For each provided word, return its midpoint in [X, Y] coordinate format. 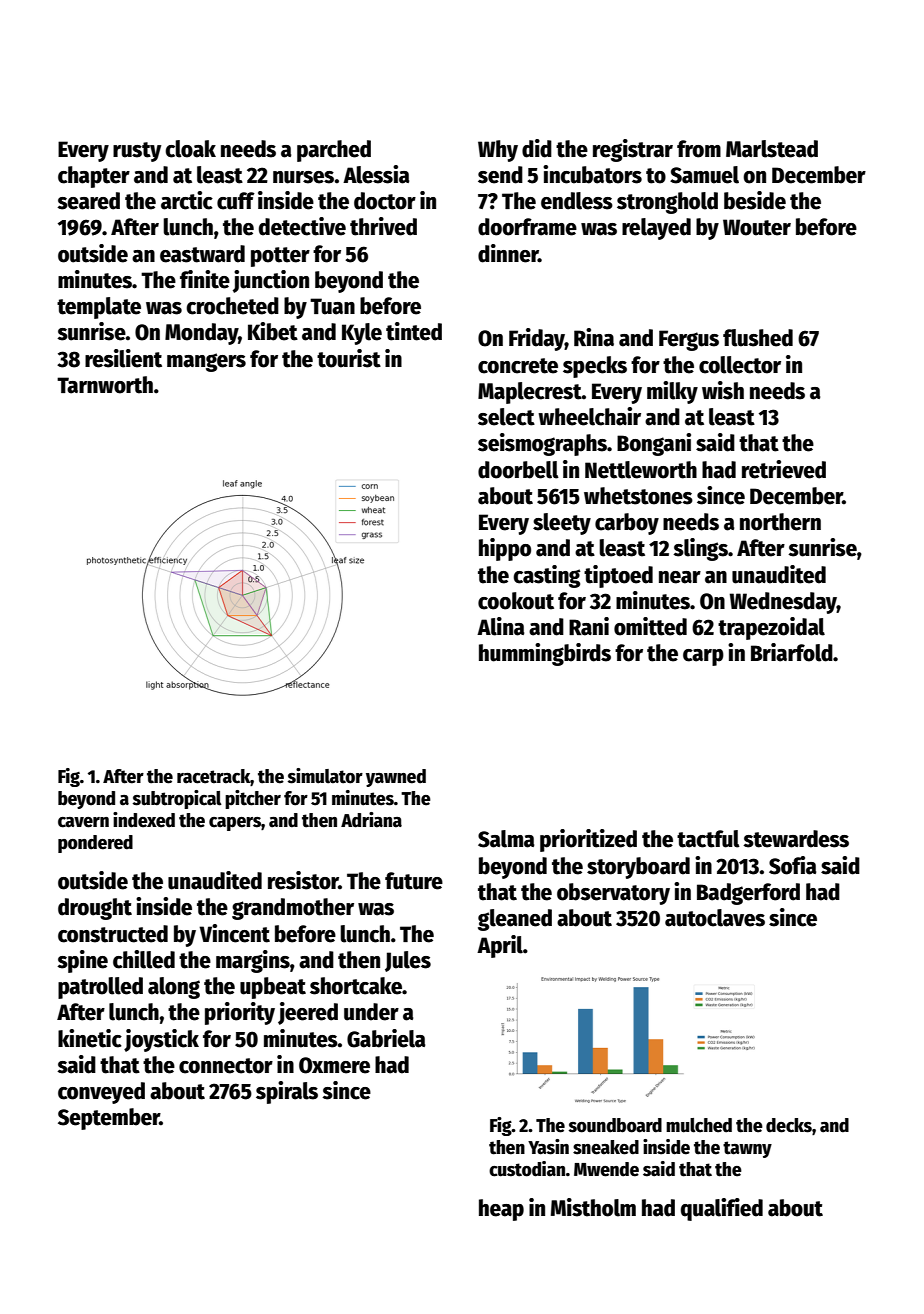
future [414, 881]
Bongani [654, 444]
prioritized [588, 840]
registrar [633, 150]
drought [95, 909]
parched [334, 151]
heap [501, 1210]
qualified [722, 1209]
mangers [206, 362]
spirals [287, 1092]
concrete [518, 366]
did [537, 148]
